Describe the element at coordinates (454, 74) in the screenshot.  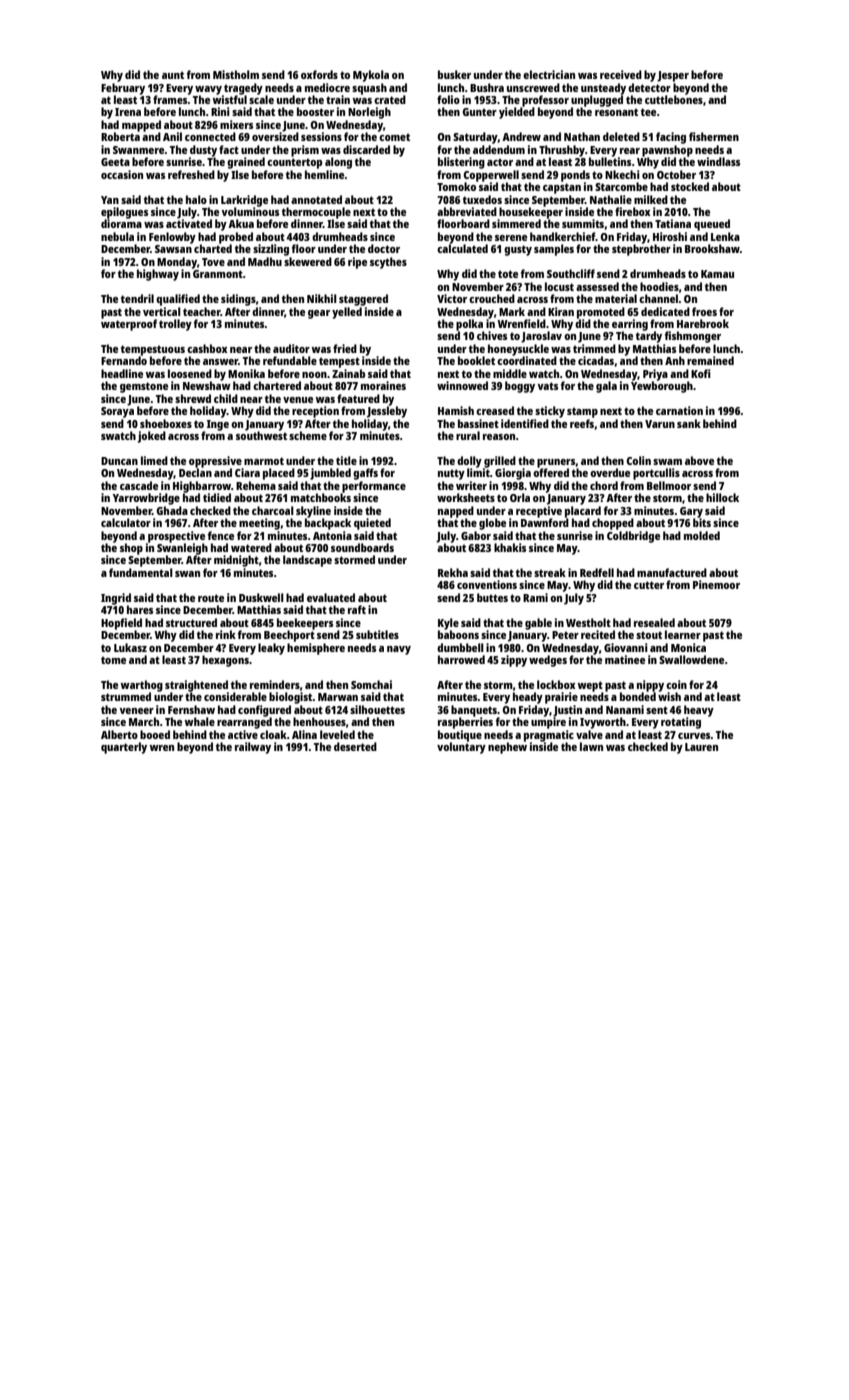
I see `busker` at that location.
